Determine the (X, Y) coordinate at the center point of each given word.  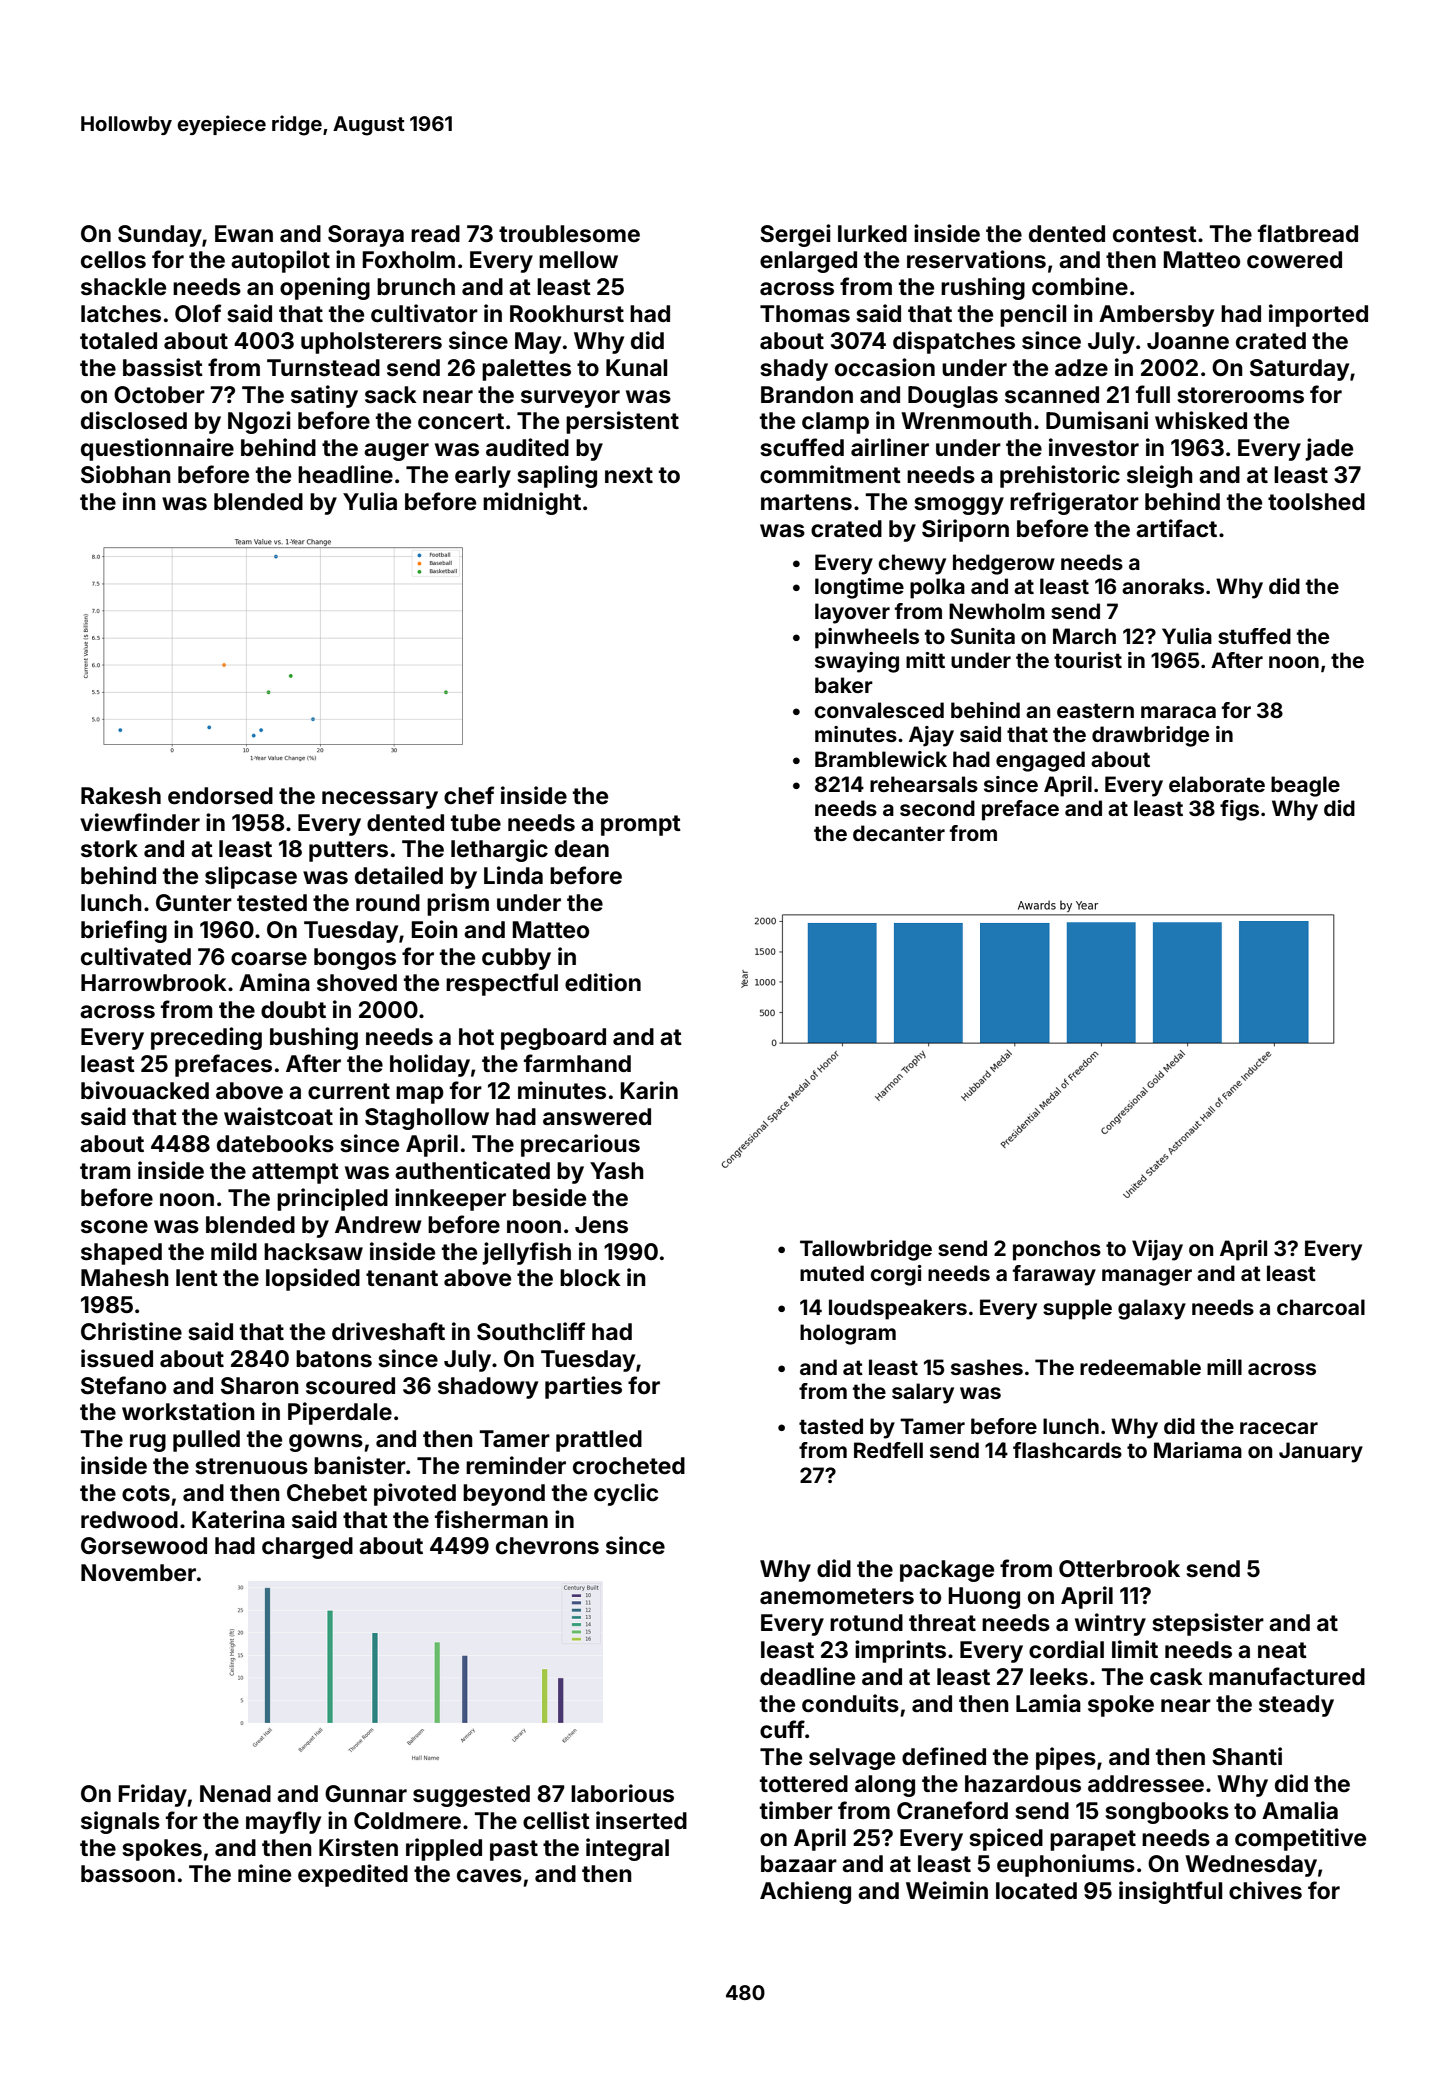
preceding (206, 1038)
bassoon (128, 1874)
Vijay (1157, 1250)
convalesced (879, 710)
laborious (622, 1793)
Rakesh (121, 796)
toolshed (1316, 502)
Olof (198, 313)
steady (1296, 1706)
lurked (872, 234)
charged (307, 1548)
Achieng (805, 1892)
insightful (1170, 1892)
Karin (649, 1090)
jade (1329, 449)
